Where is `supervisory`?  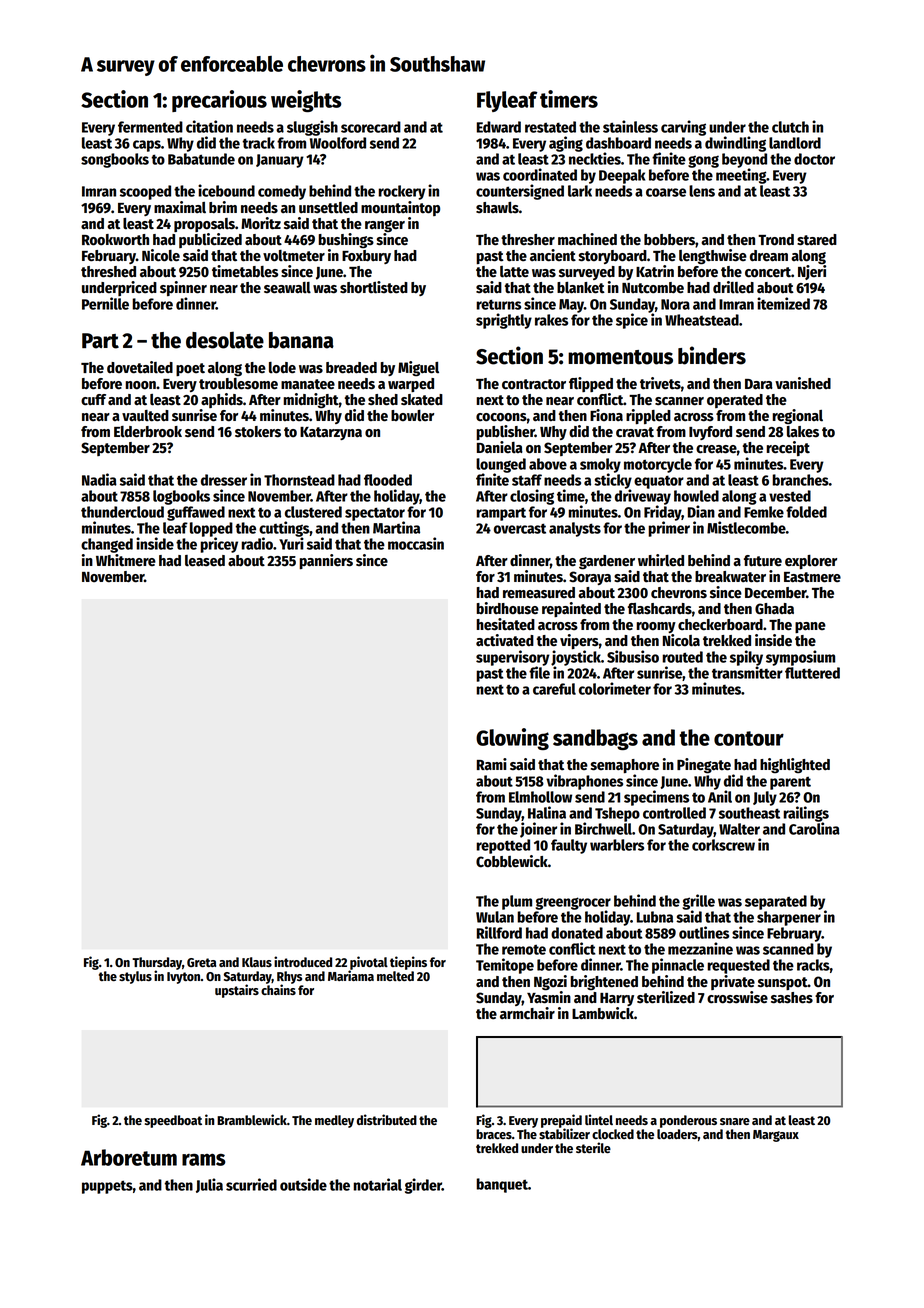 supervisory is located at coordinates (513, 658).
